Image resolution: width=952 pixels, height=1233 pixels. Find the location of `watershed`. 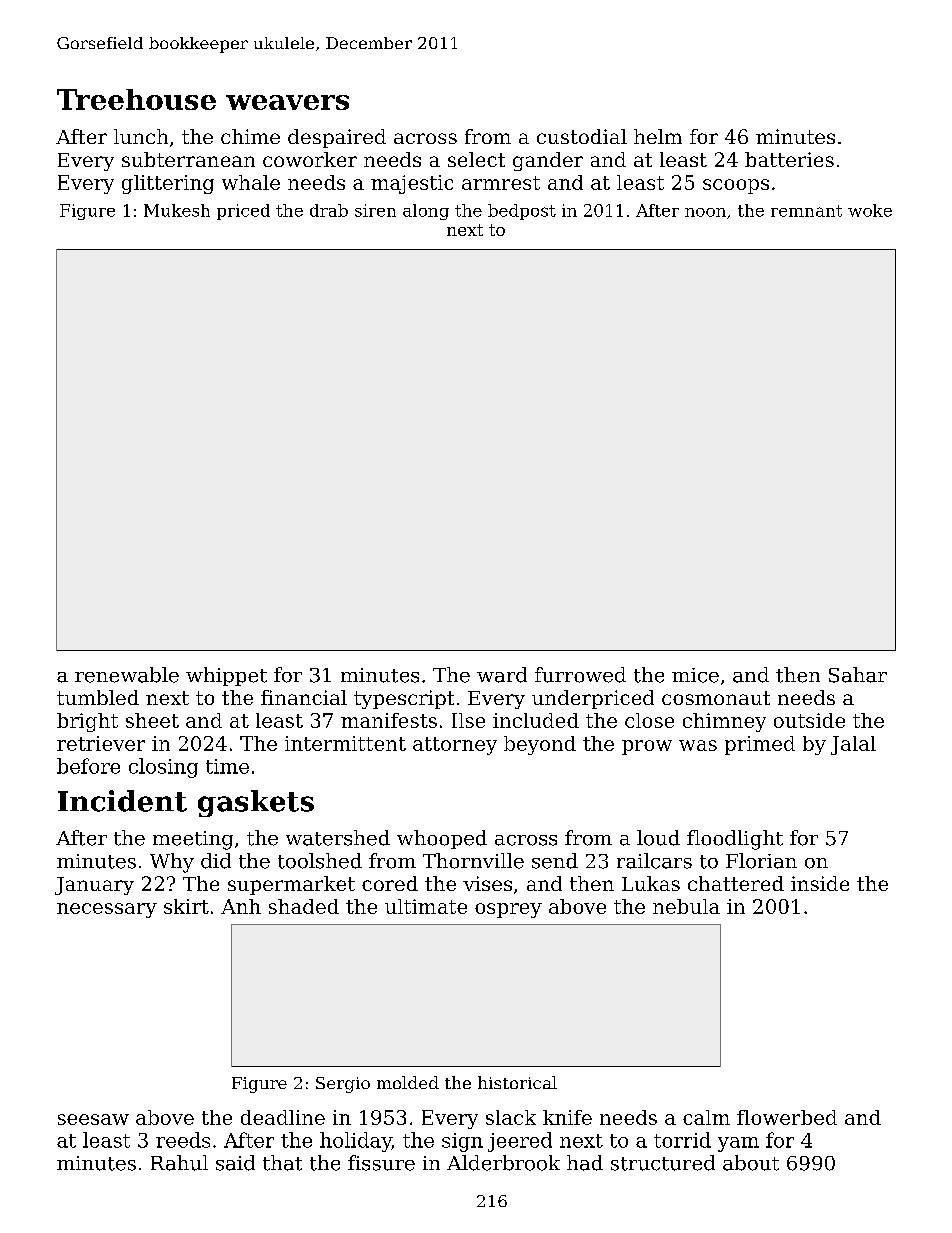

watershed is located at coordinates (338, 838).
